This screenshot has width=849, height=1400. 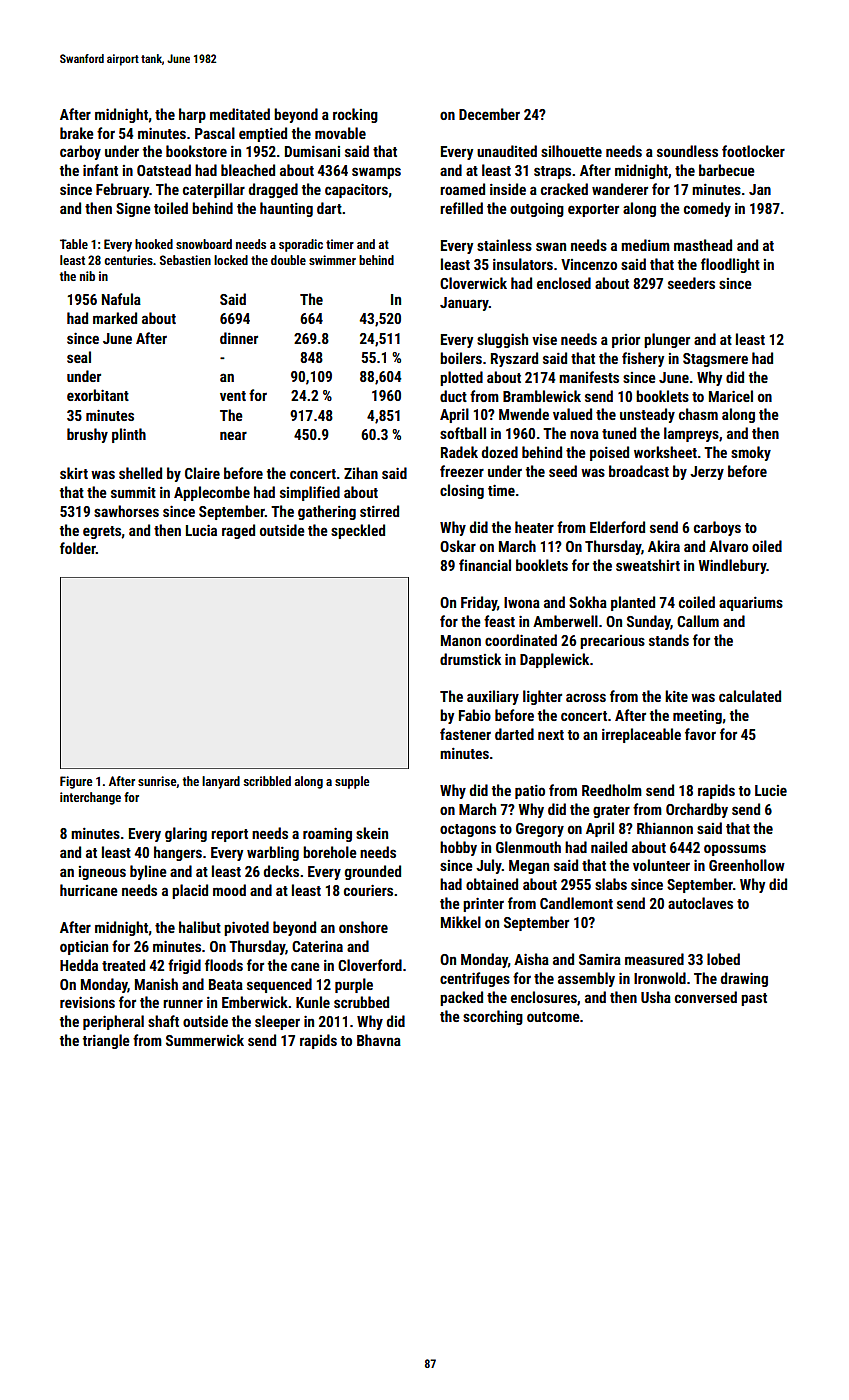 I want to click on Signe, so click(x=133, y=210).
